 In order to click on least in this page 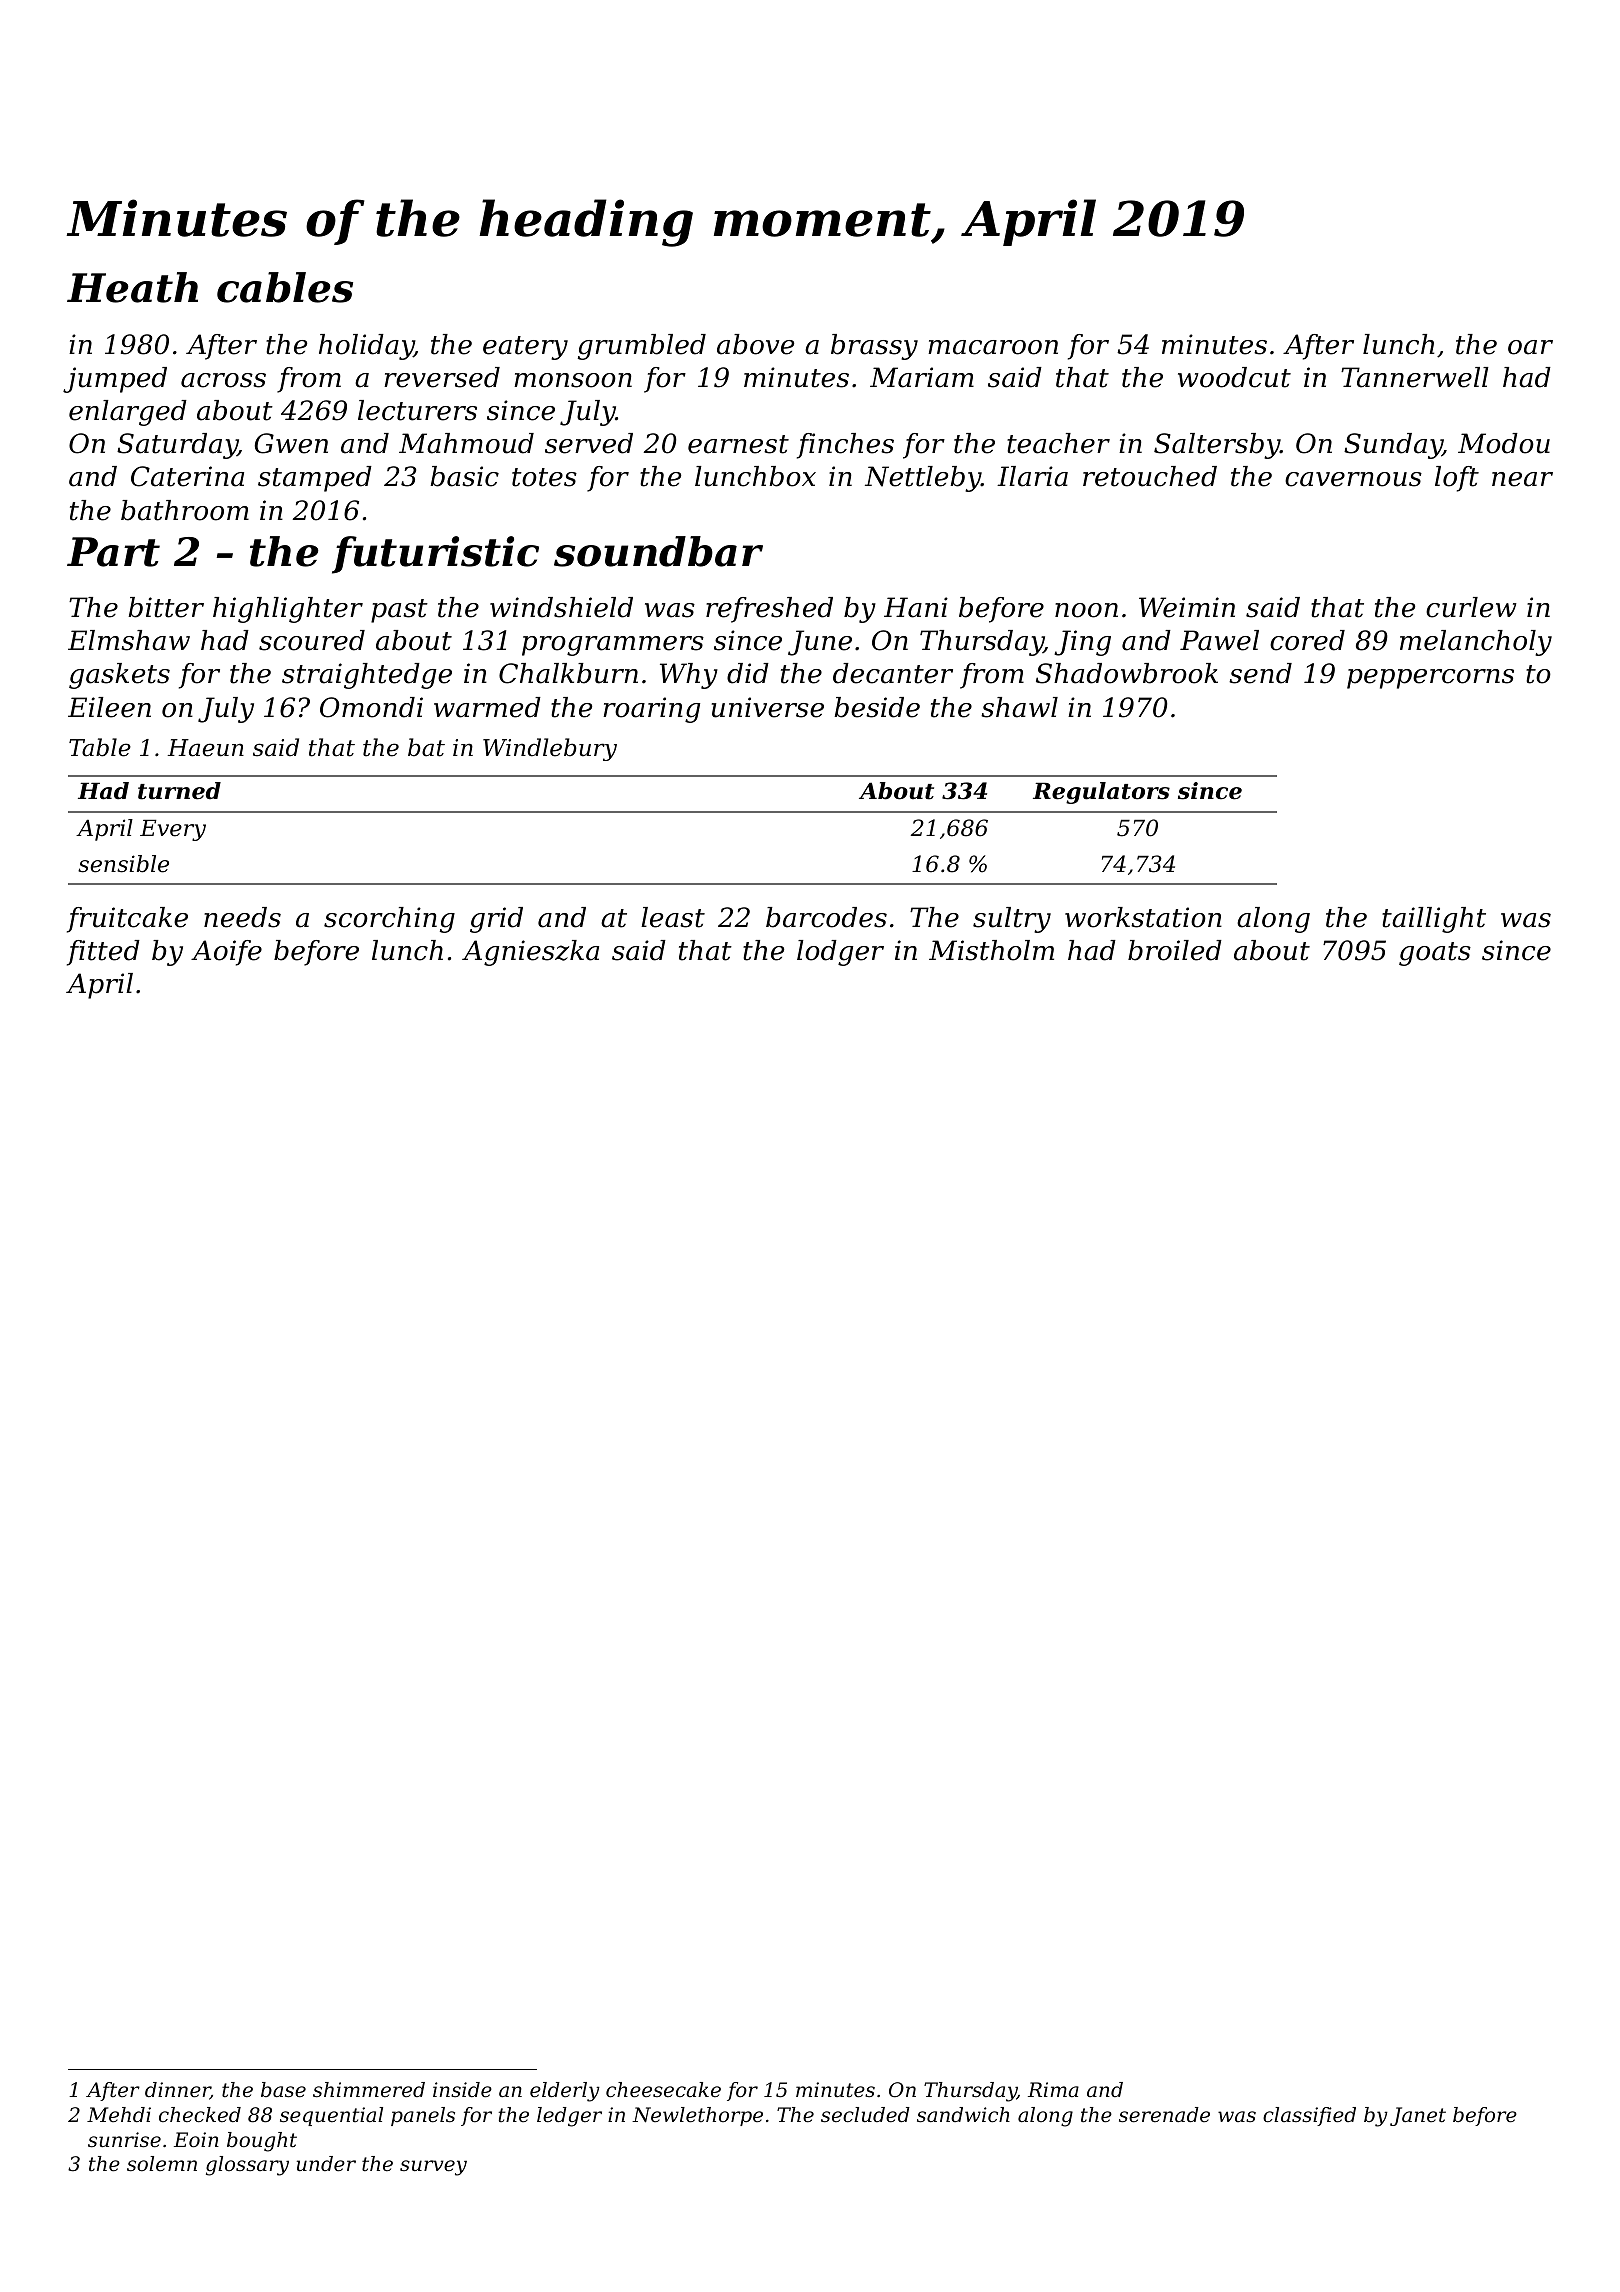, I will do `click(673, 917)`.
